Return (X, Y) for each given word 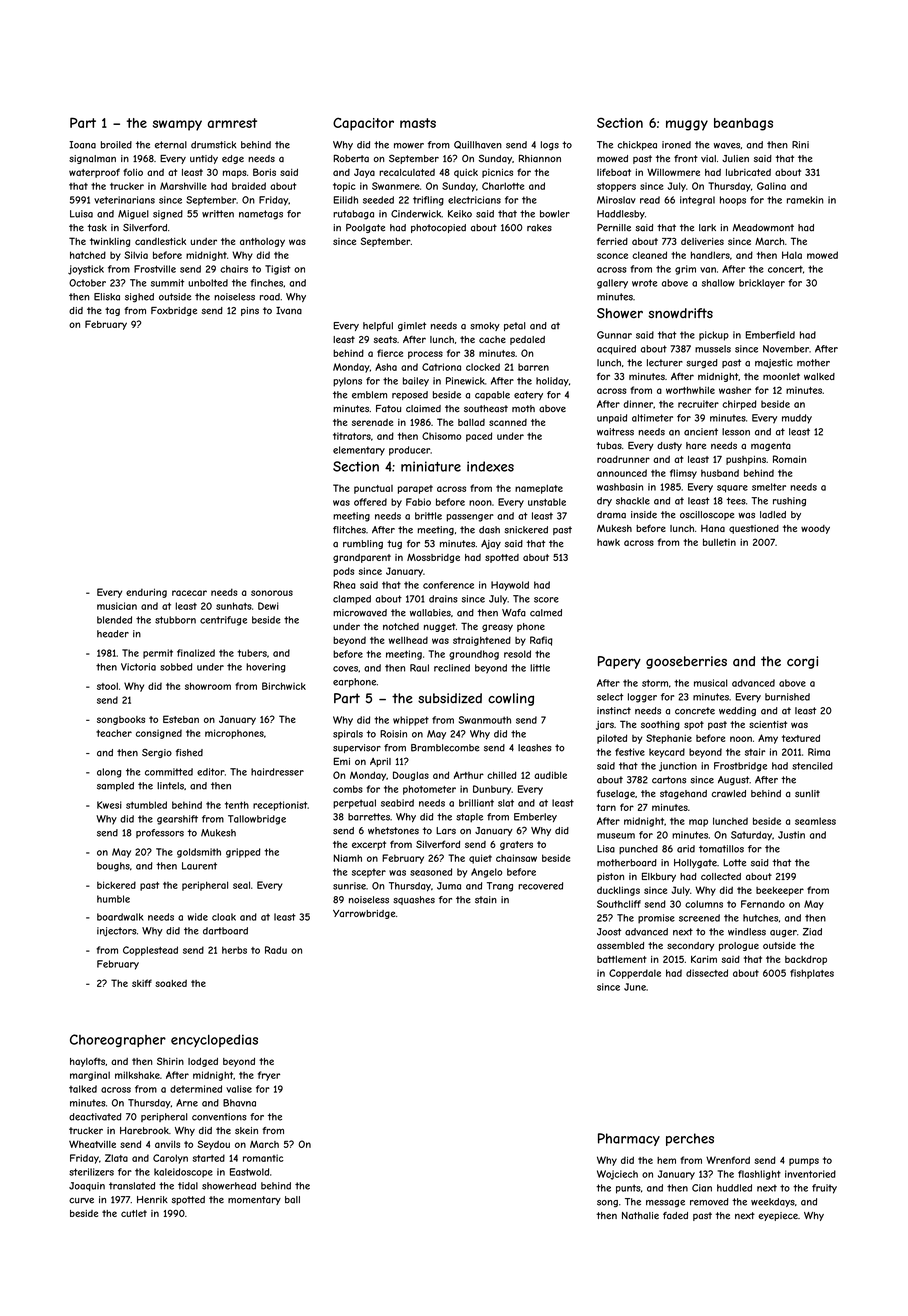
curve (81, 1201)
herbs (234, 950)
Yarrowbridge (364, 914)
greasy (497, 628)
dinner (638, 404)
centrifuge (223, 621)
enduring (146, 593)
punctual (373, 489)
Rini (800, 145)
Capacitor (363, 124)
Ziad (812, 932)
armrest (232, 123)
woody (815, 529)
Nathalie (640, 1215)
